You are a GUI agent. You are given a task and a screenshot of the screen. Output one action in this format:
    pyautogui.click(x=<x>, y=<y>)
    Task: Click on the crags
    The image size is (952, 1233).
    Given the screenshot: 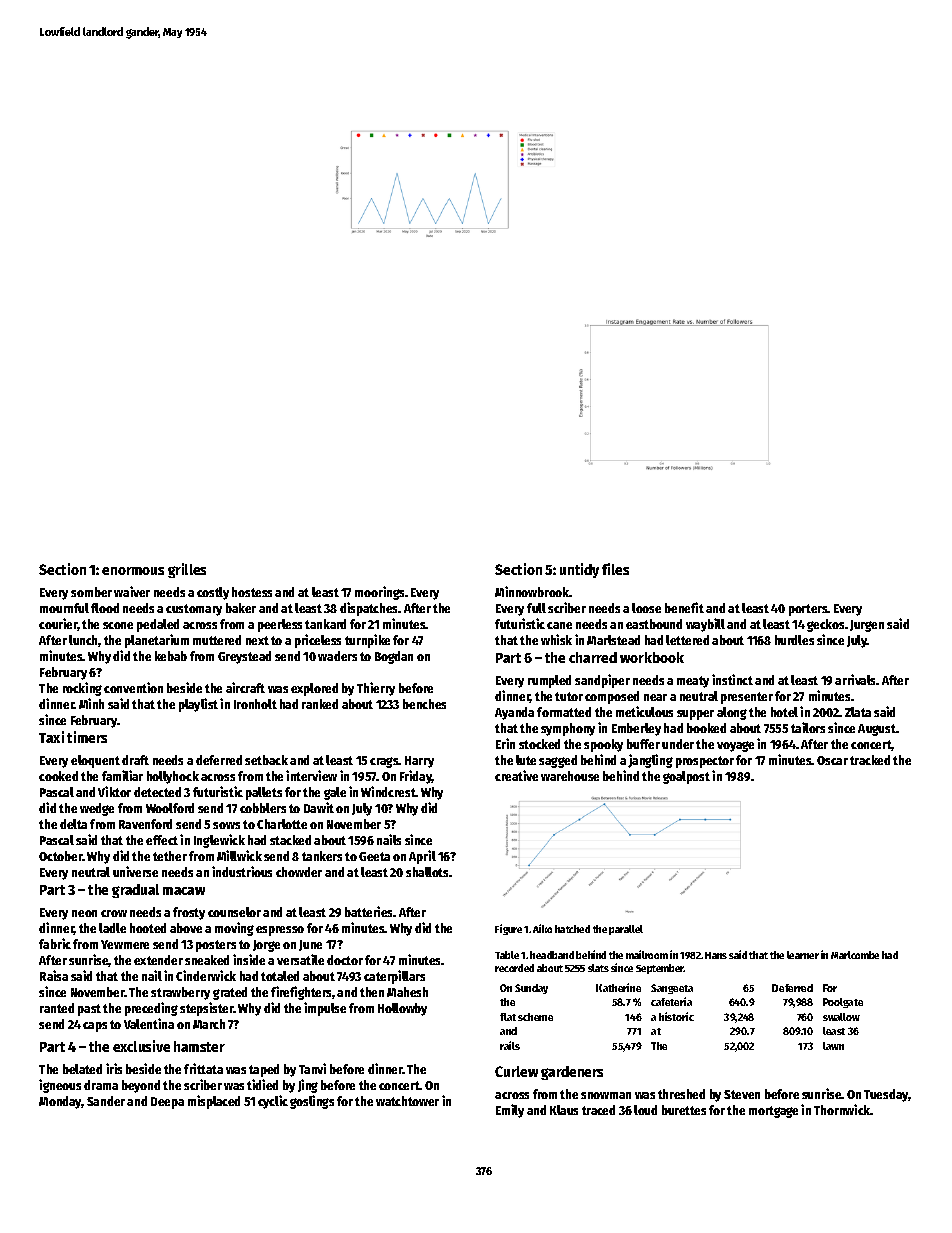 What is the action you would take?
    pyautogui.click(x=384, y=762)
